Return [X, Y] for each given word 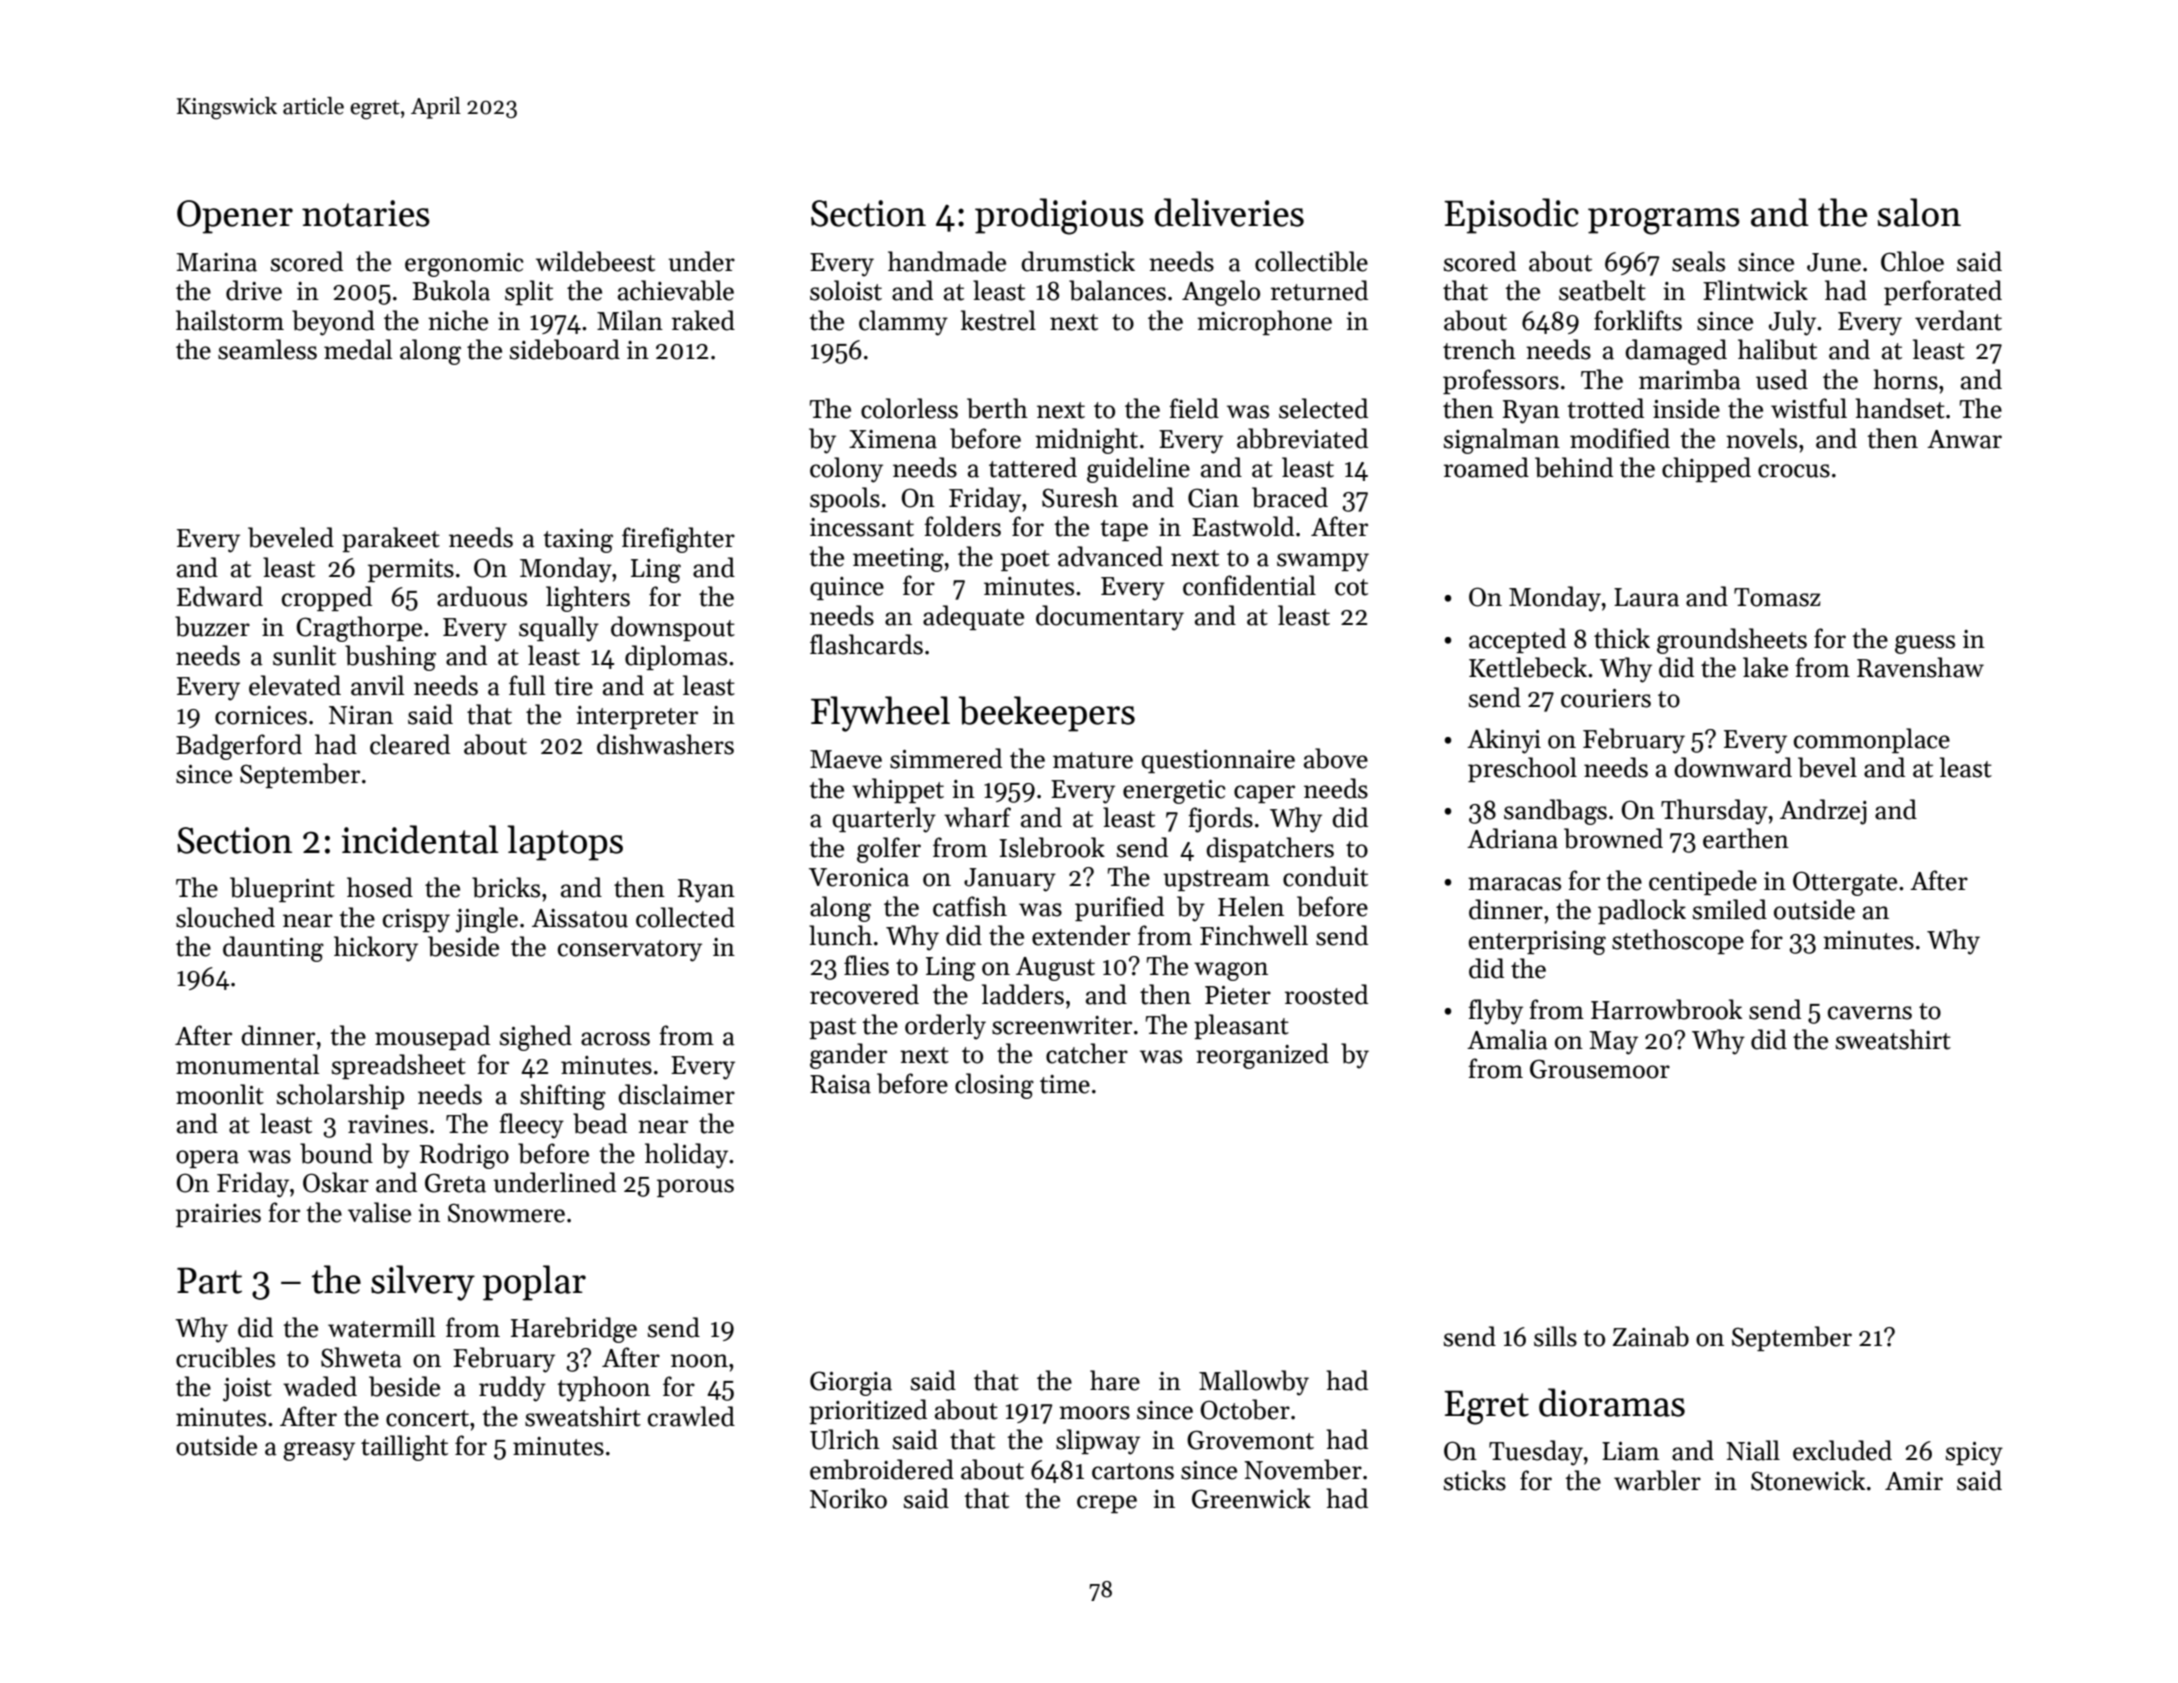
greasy [319, 1451]
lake [1765, 667]
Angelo [1221, 293]
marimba [1690, 379]
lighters [588, 599]
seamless [267, 349]
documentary [1110, 618]
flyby [1495, 1012]
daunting [273, 949]
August [1055, 969]
